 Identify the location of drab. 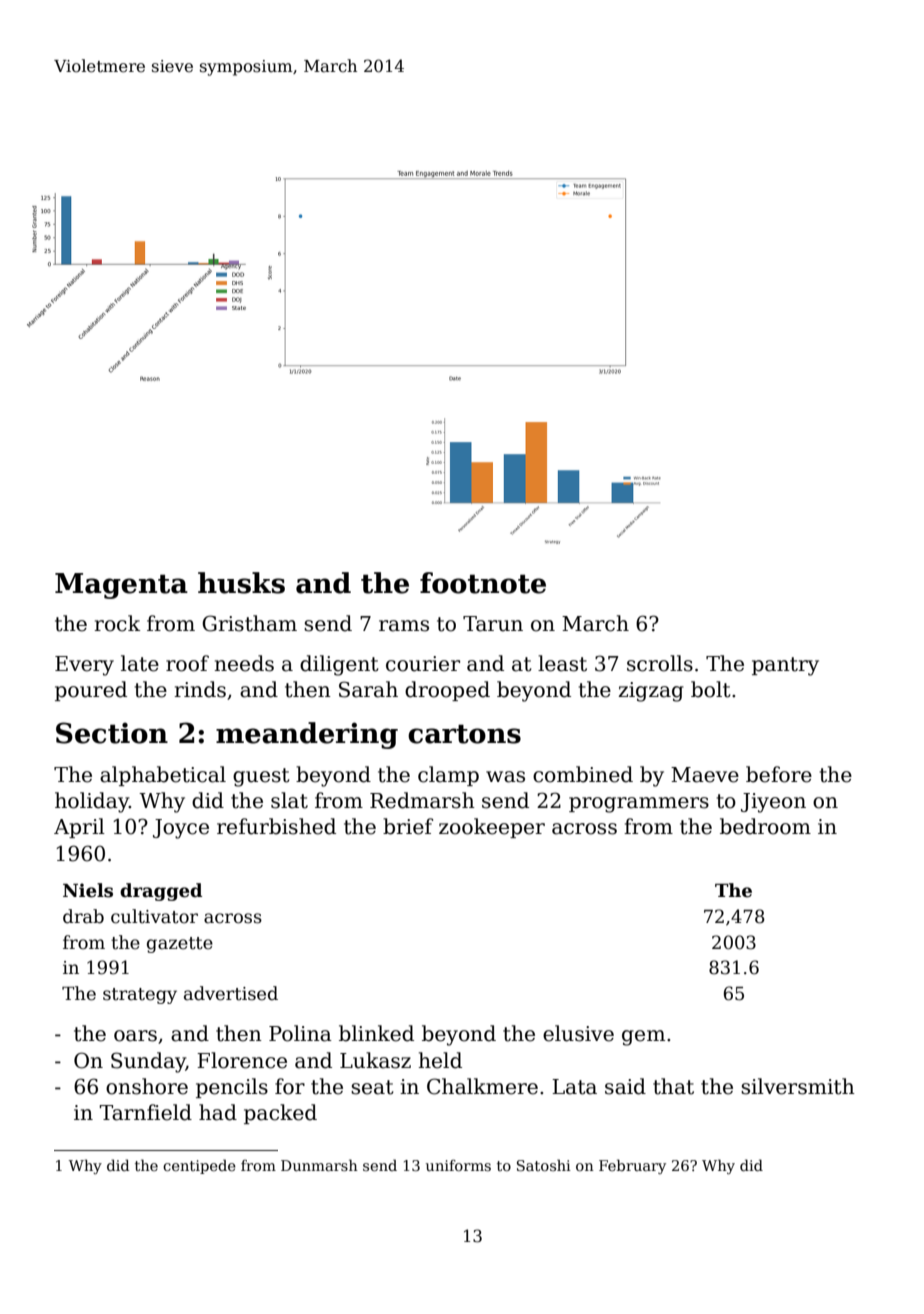
(83, 916).
